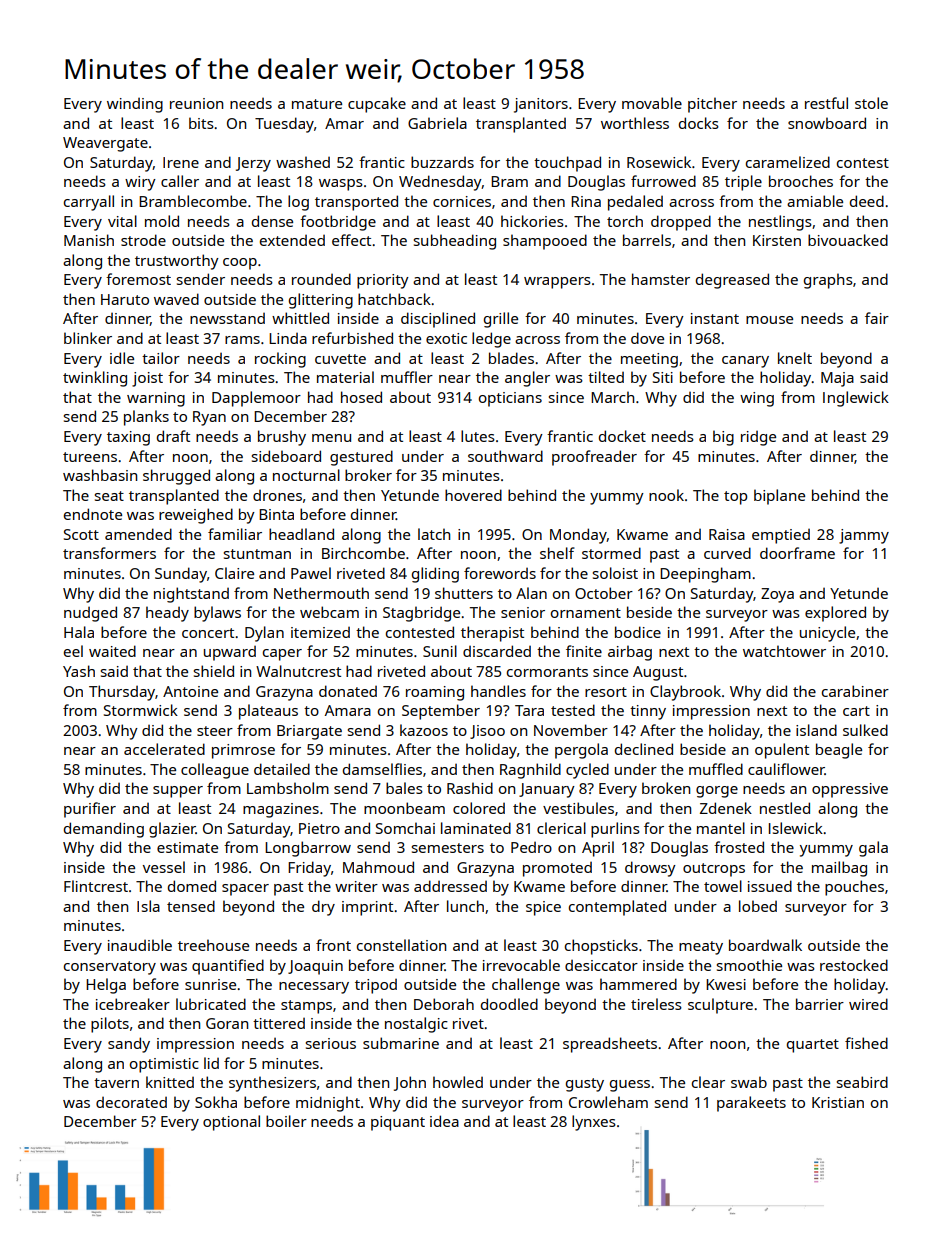 The image size is (952, 1233). What do you see at coordinates (178, 792) in the screenshot?
I see `supper` at bounding box center [178, 792].
